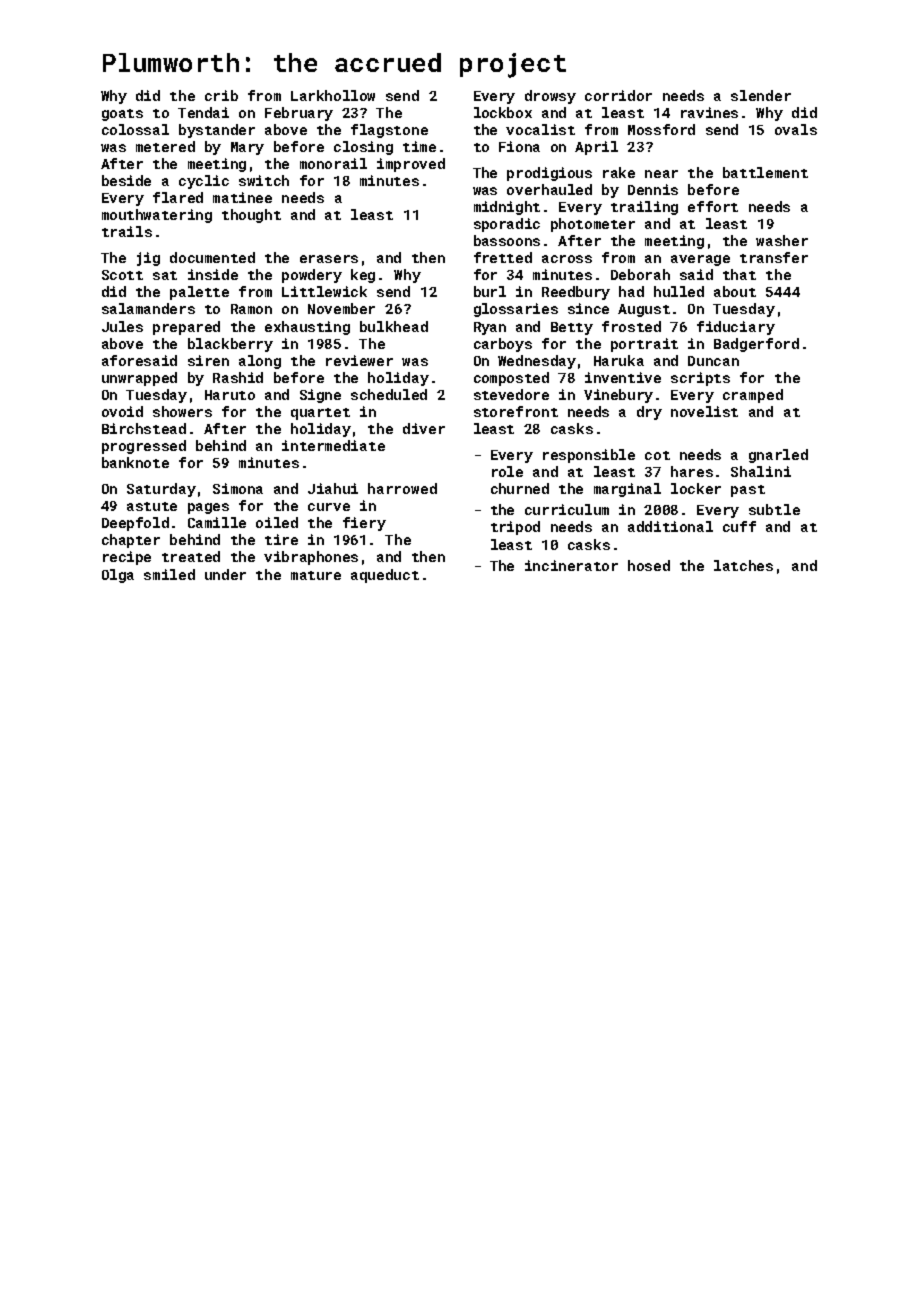 The height and width of the screenshot is (1308, 924). What do you see at coordinates (333, 95) in the screenshot?
I see `Larkhollow` at bounding box center [333, 95].
